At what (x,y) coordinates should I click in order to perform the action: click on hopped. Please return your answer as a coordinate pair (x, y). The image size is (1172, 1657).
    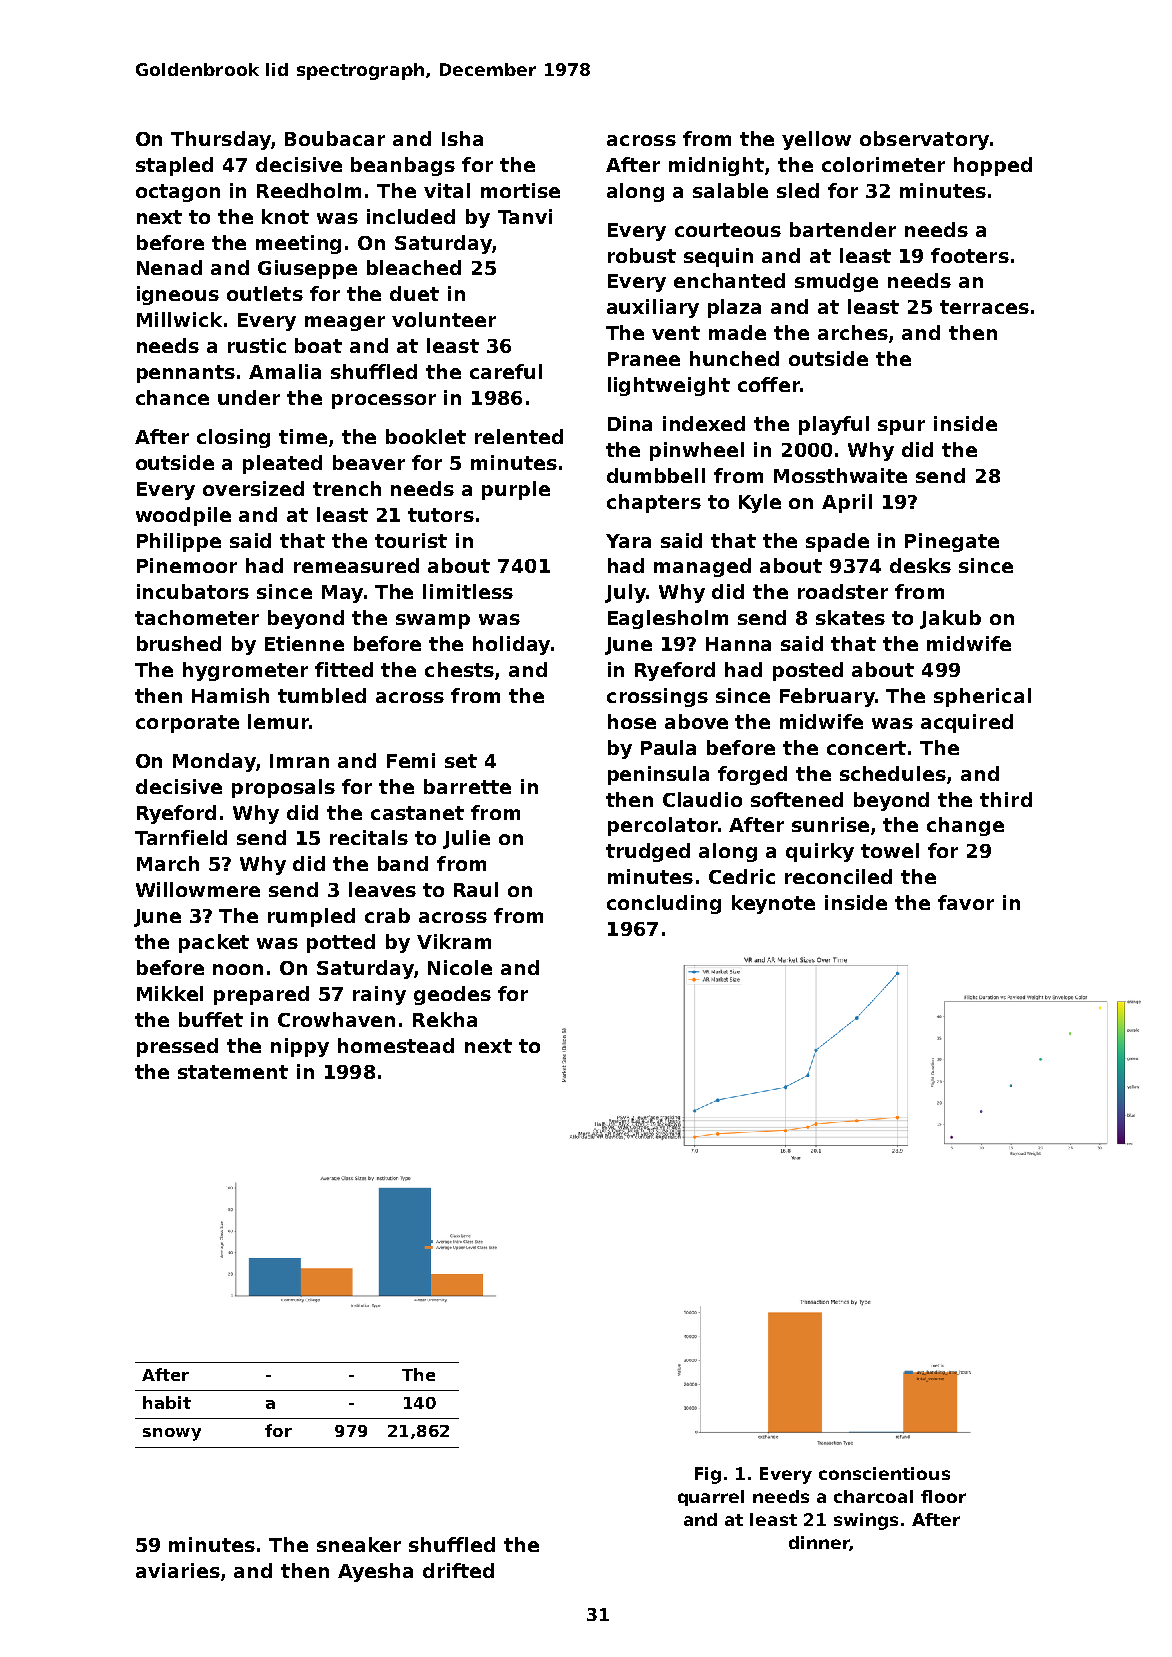
    Looking at the image, I should click on (993, 166).
